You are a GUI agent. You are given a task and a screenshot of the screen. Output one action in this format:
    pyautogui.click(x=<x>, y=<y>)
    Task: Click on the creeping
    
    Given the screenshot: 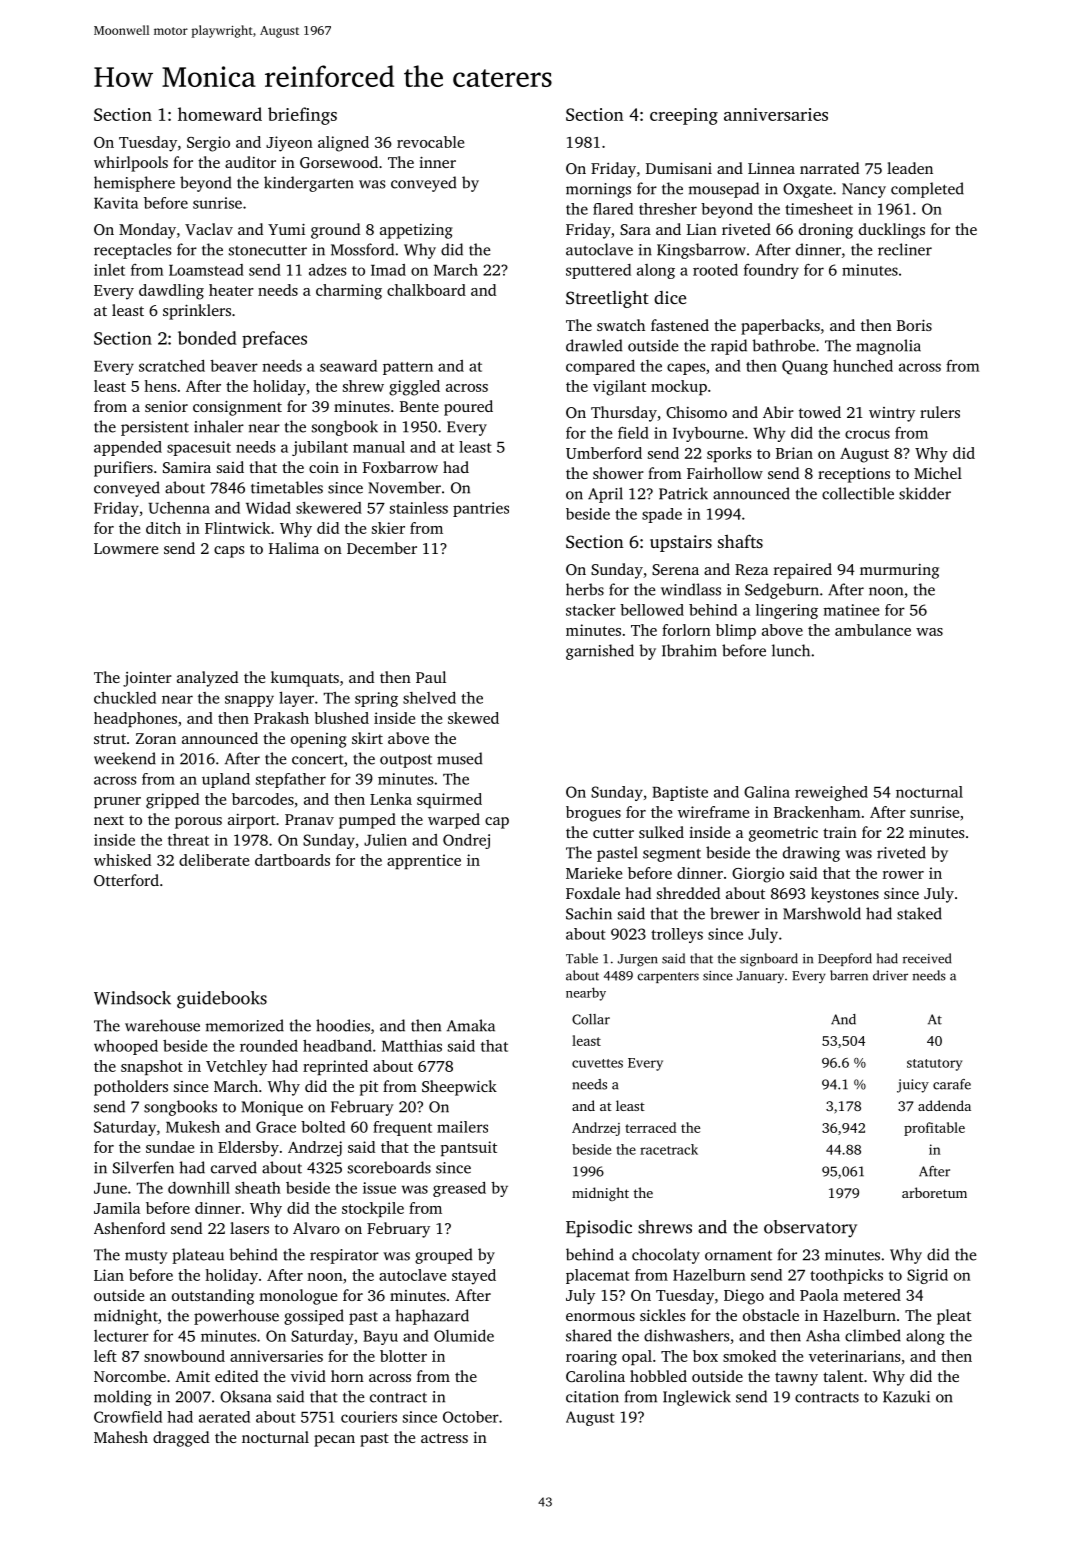 What is the action you would take?
    pyautogui.click(x=684, y=116)
